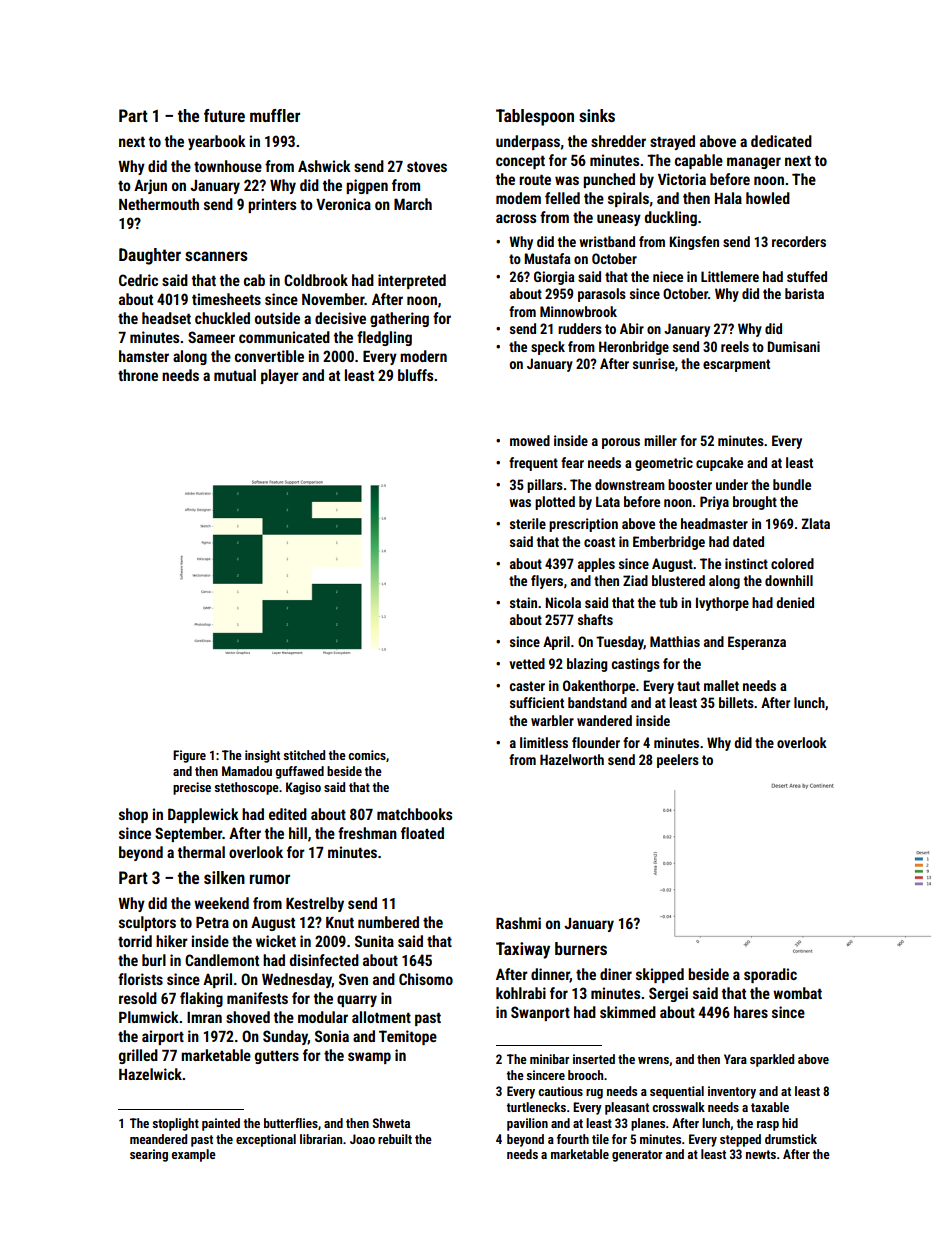  Describe the element at coordinates (781, 141) in the document. I see `dedicated` at that location.
